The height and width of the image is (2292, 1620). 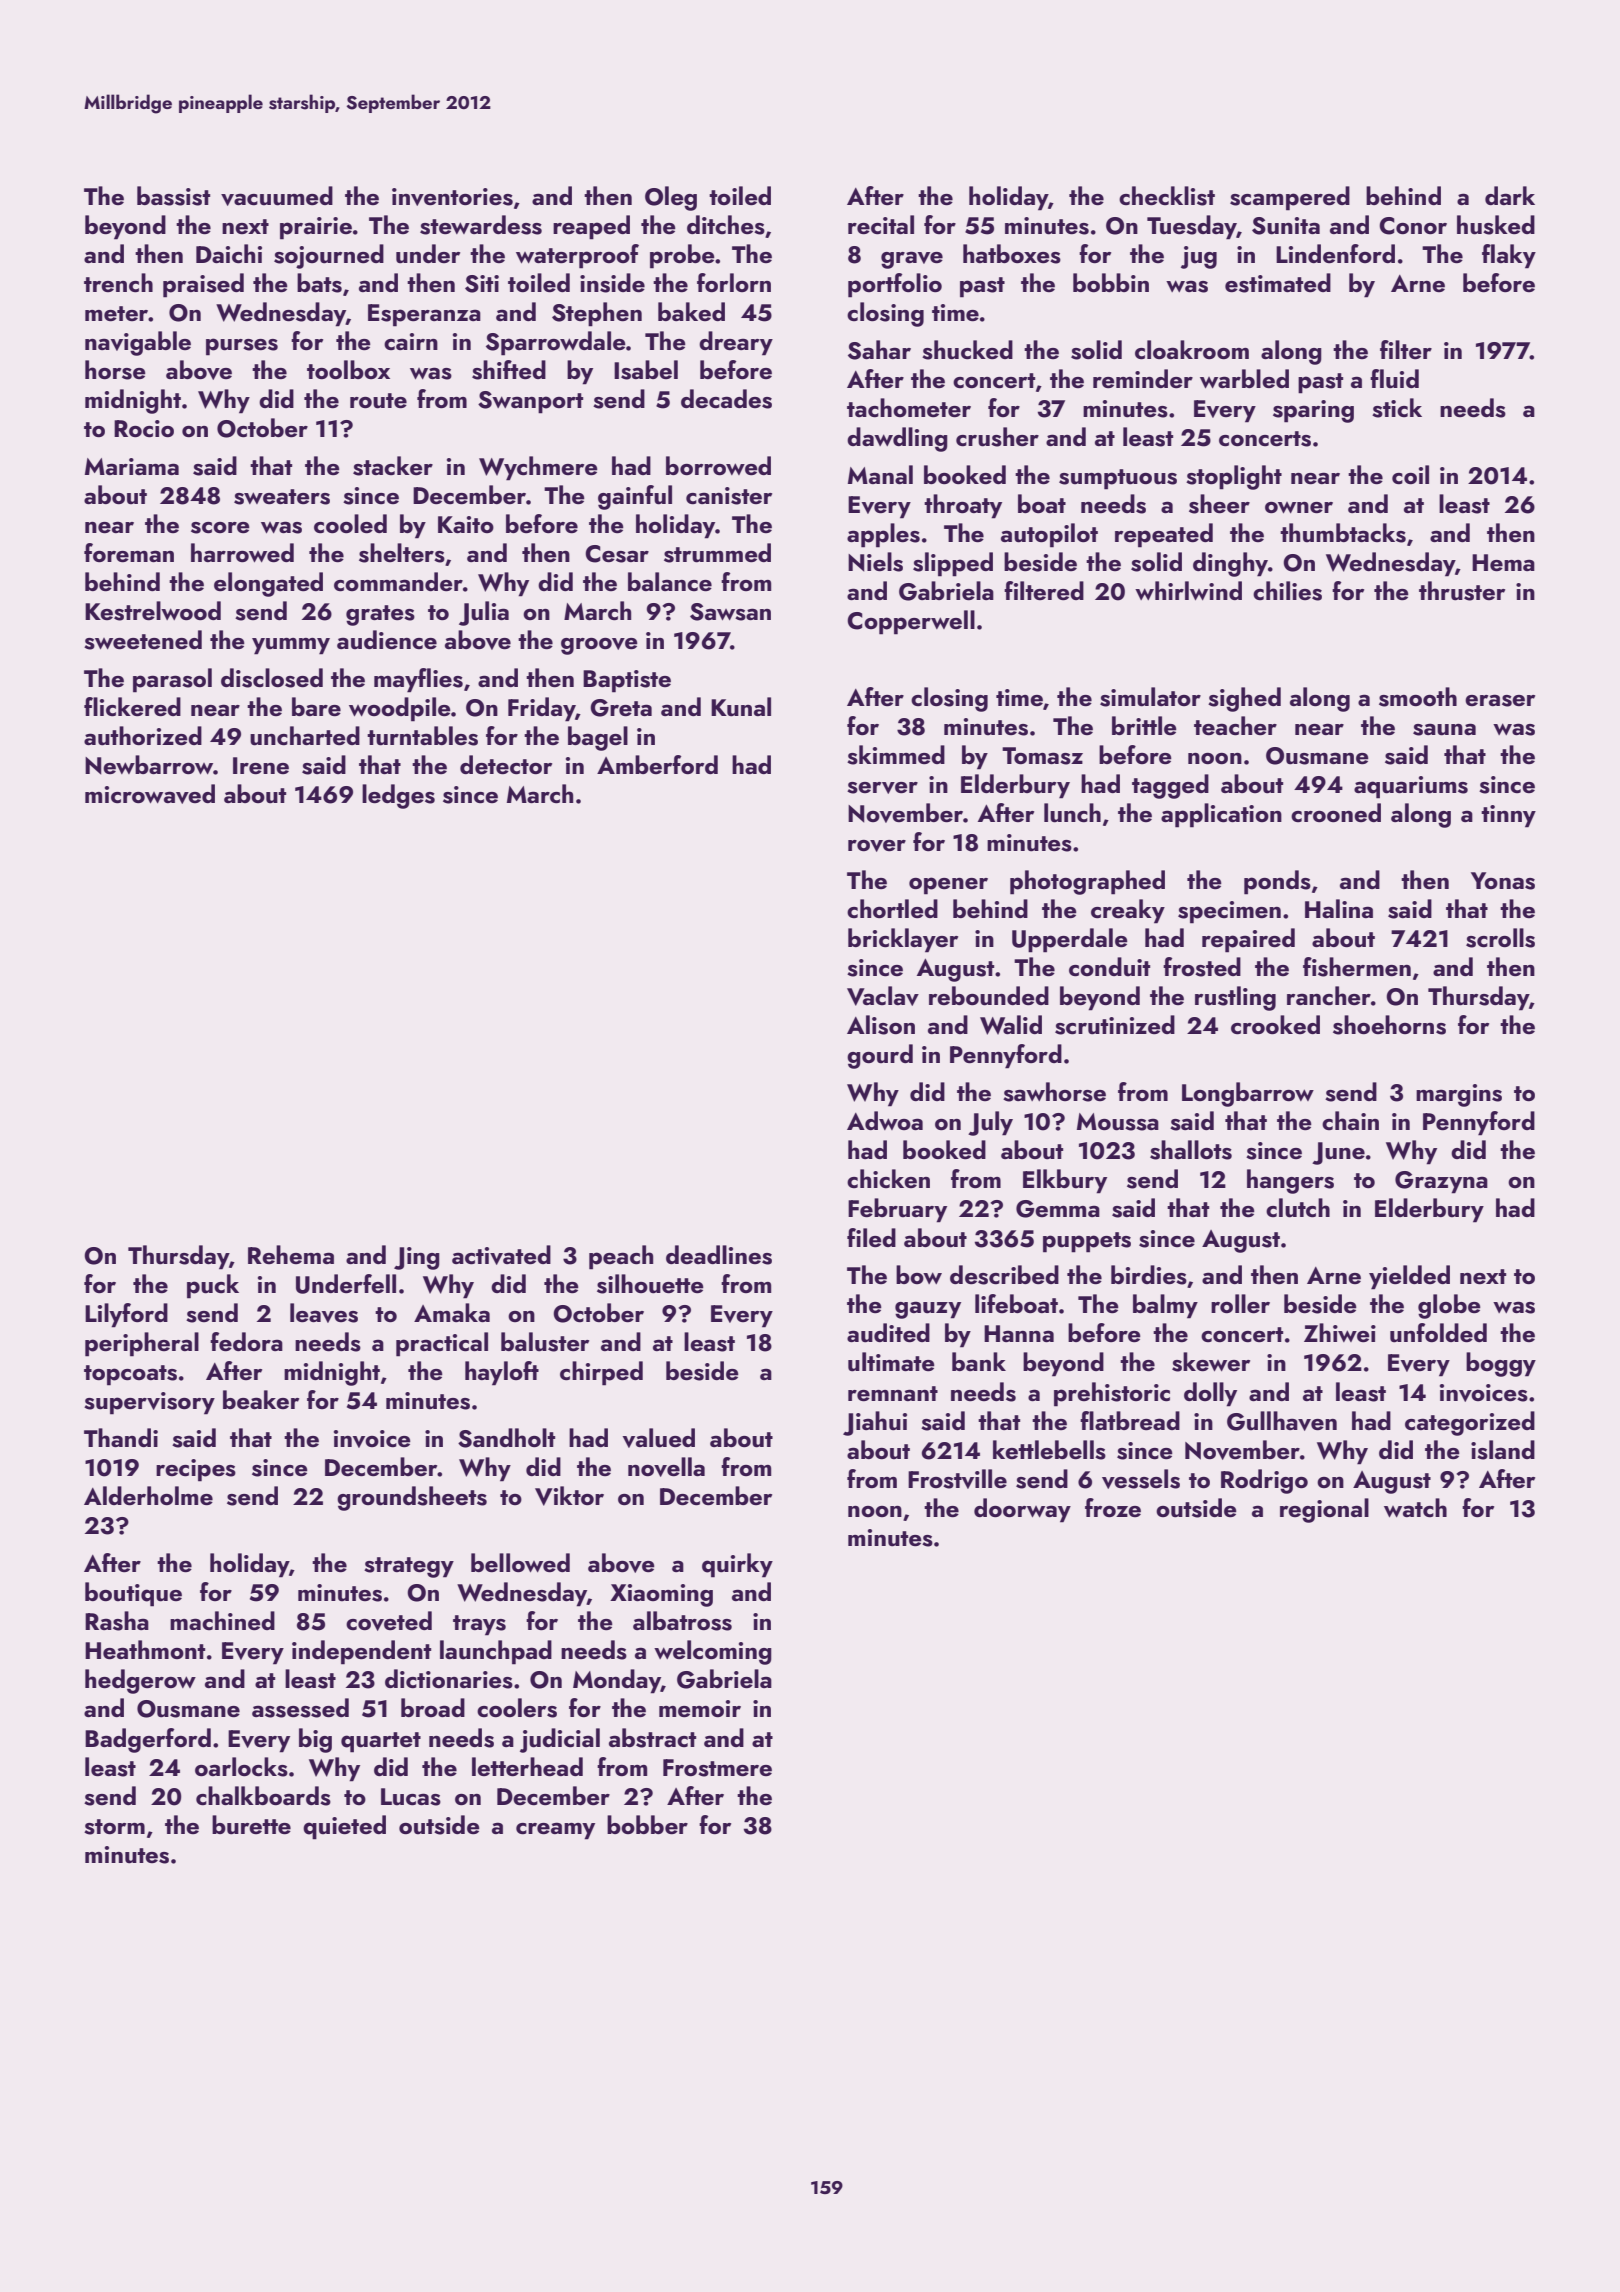 I want to click on margins, so click(x=1459, y=1095).
